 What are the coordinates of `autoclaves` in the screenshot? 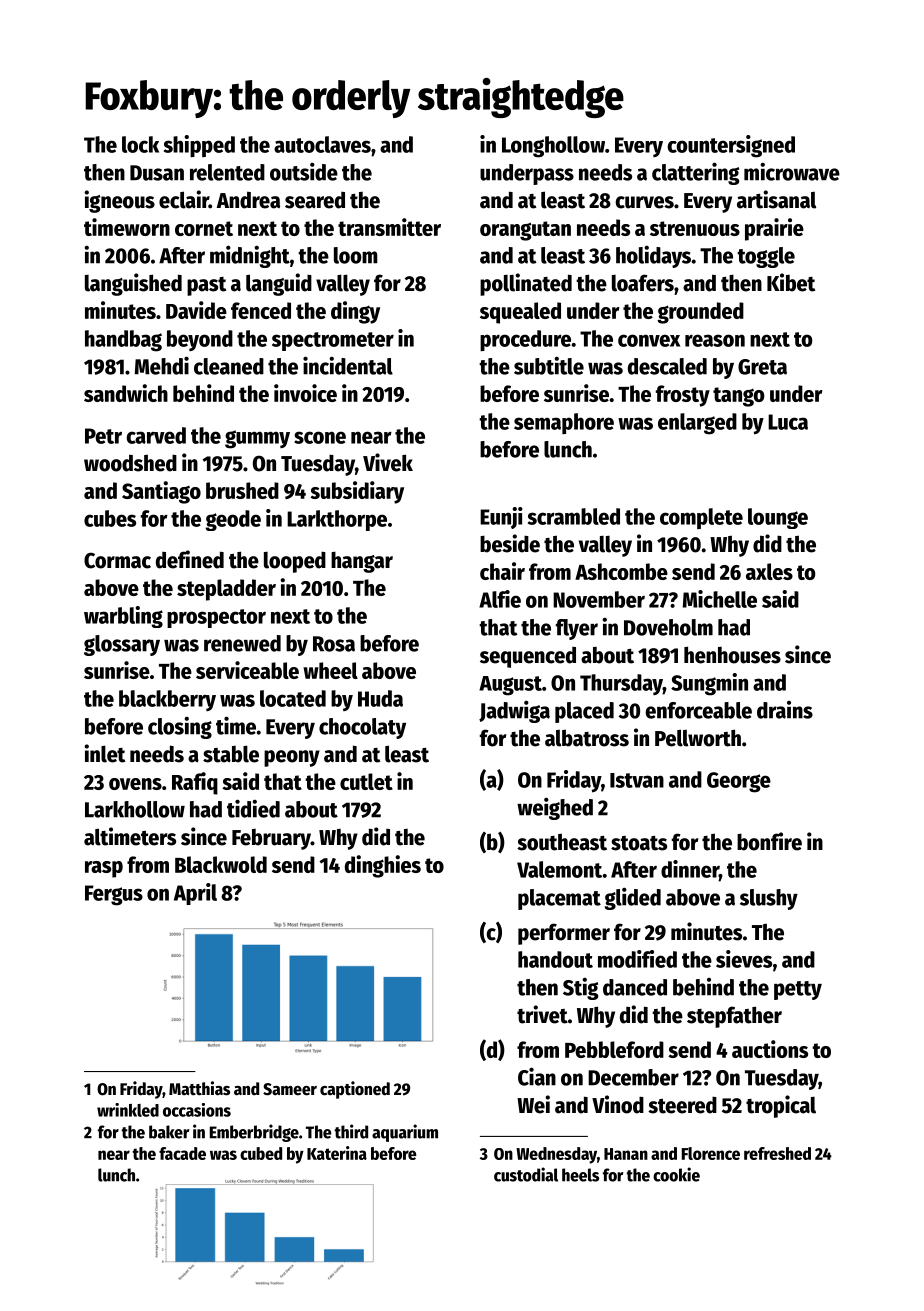 It's located at (322, 144).
